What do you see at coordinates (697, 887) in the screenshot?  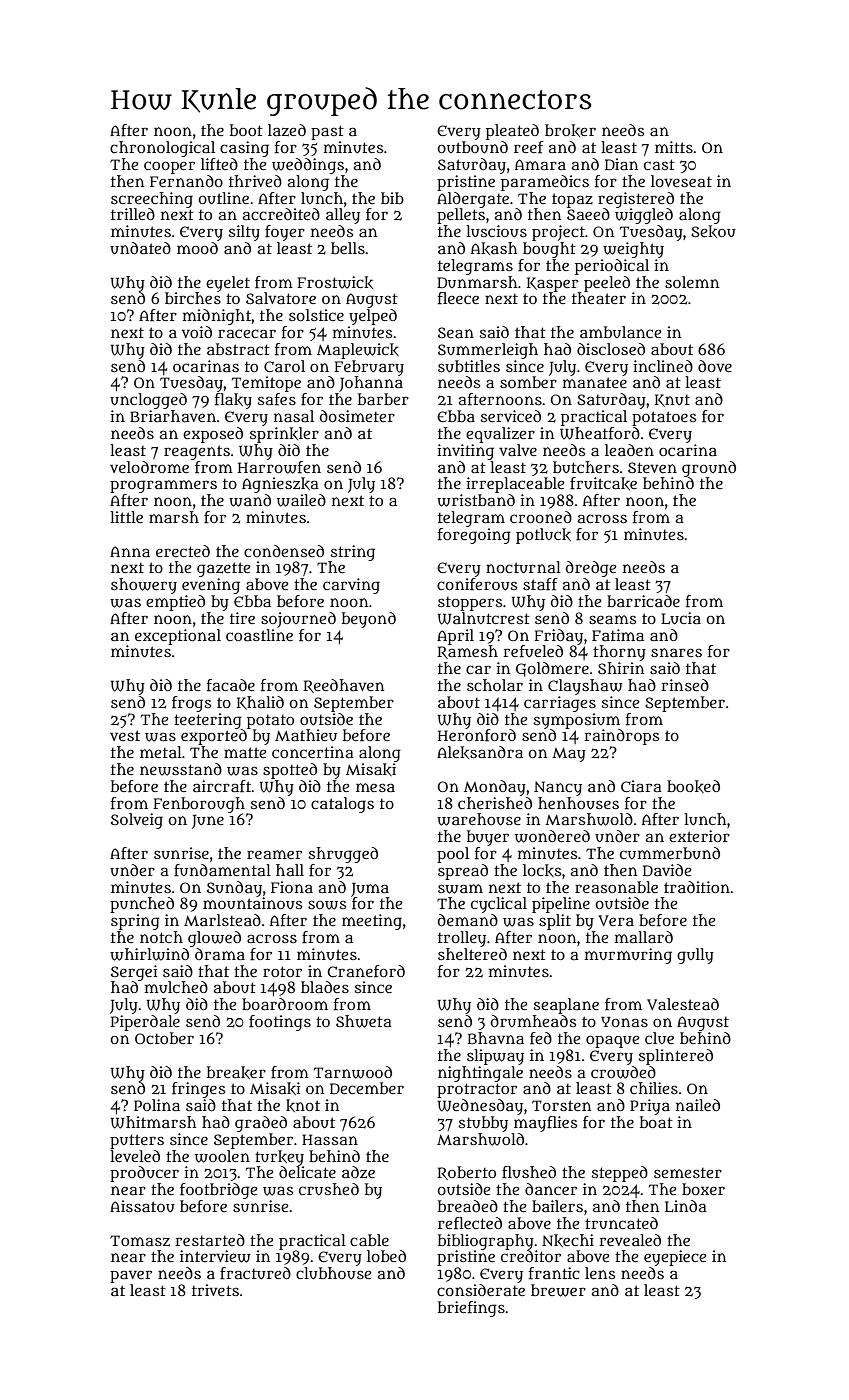 I see `tradition` at bounding box center [697, 887].
